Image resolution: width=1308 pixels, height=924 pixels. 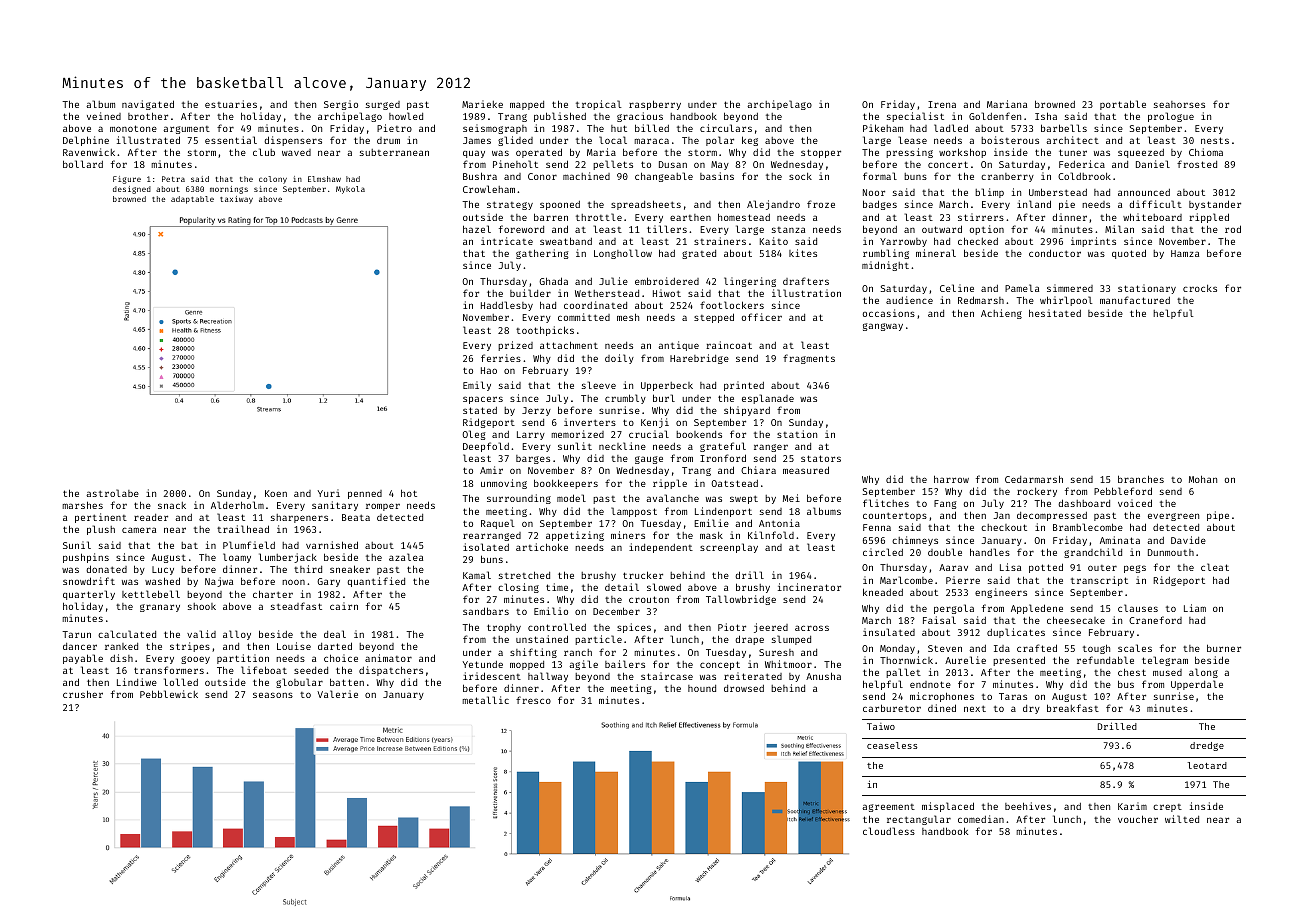 What do you see at coordinates (83, 694) in the screenshot?
I see `crusher` at bounding box center [83, 694].
